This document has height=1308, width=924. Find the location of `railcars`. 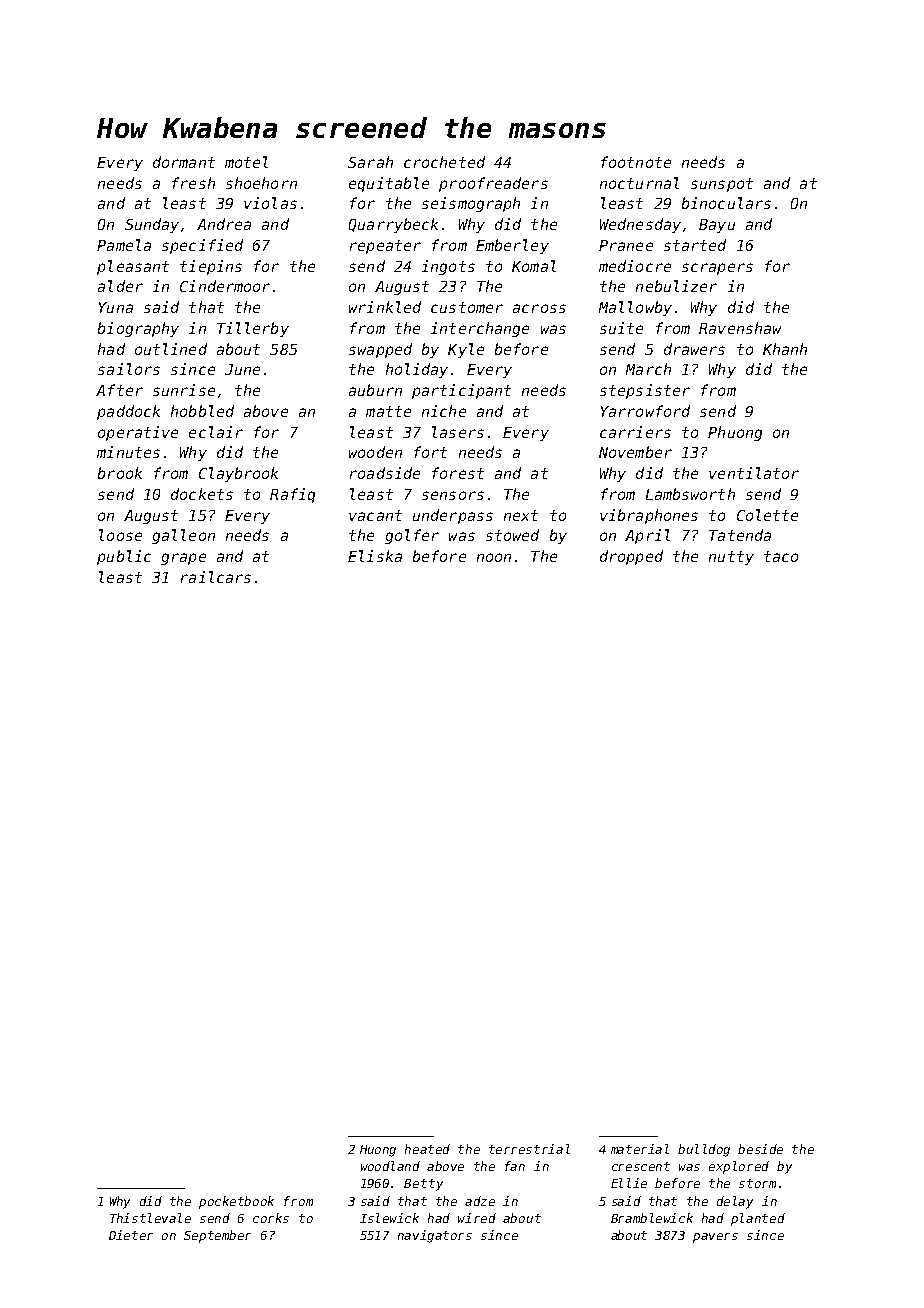

railcars is located at coordinates (216, 577).
